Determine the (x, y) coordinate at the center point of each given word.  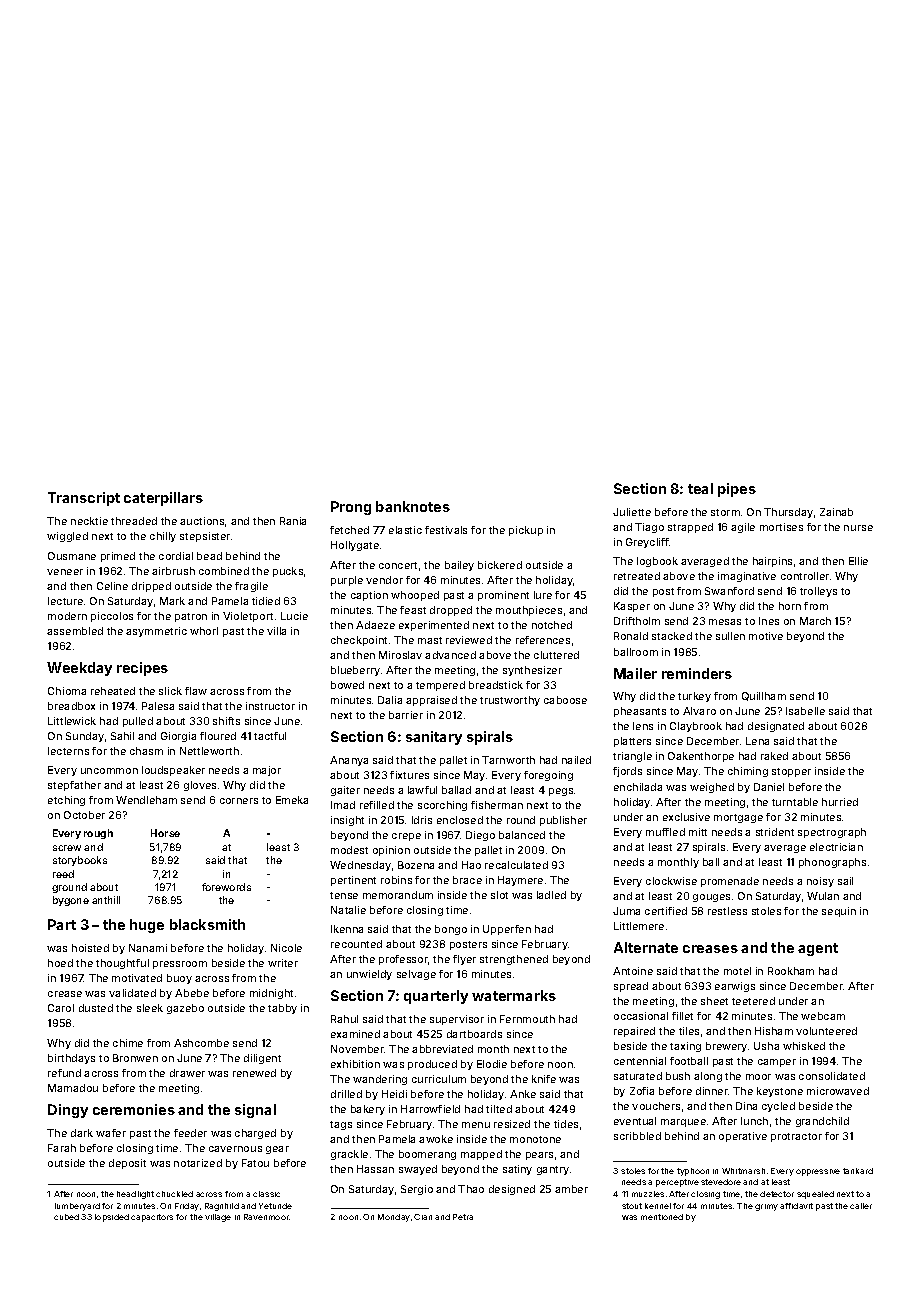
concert (398, 565)
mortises (781, 527)
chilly (163, 537)
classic (266, 1194)
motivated (137, 978)
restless (727, 911)
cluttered (556, 655)
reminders (697, 673)
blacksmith (207, 924)
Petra (463, 1217)
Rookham (791, 971)
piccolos (112, 617)
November (358, 1049)
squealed (815, 1195)
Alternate (646, 947)
